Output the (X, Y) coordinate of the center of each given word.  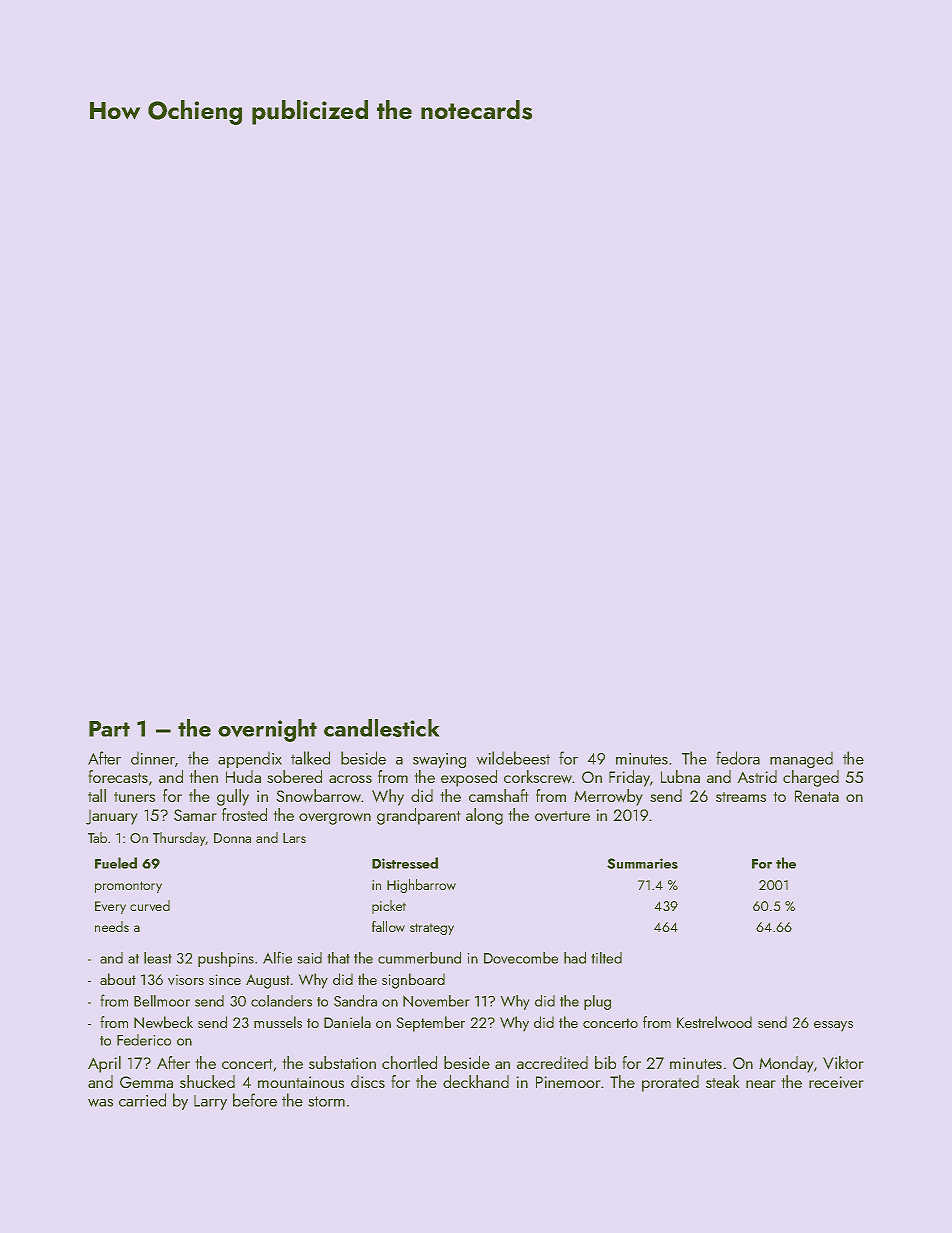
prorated (670, 1083)
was (100, 1103)
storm (327, 1101)
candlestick (381, 728)
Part (109, 729)
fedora (738, 758)
